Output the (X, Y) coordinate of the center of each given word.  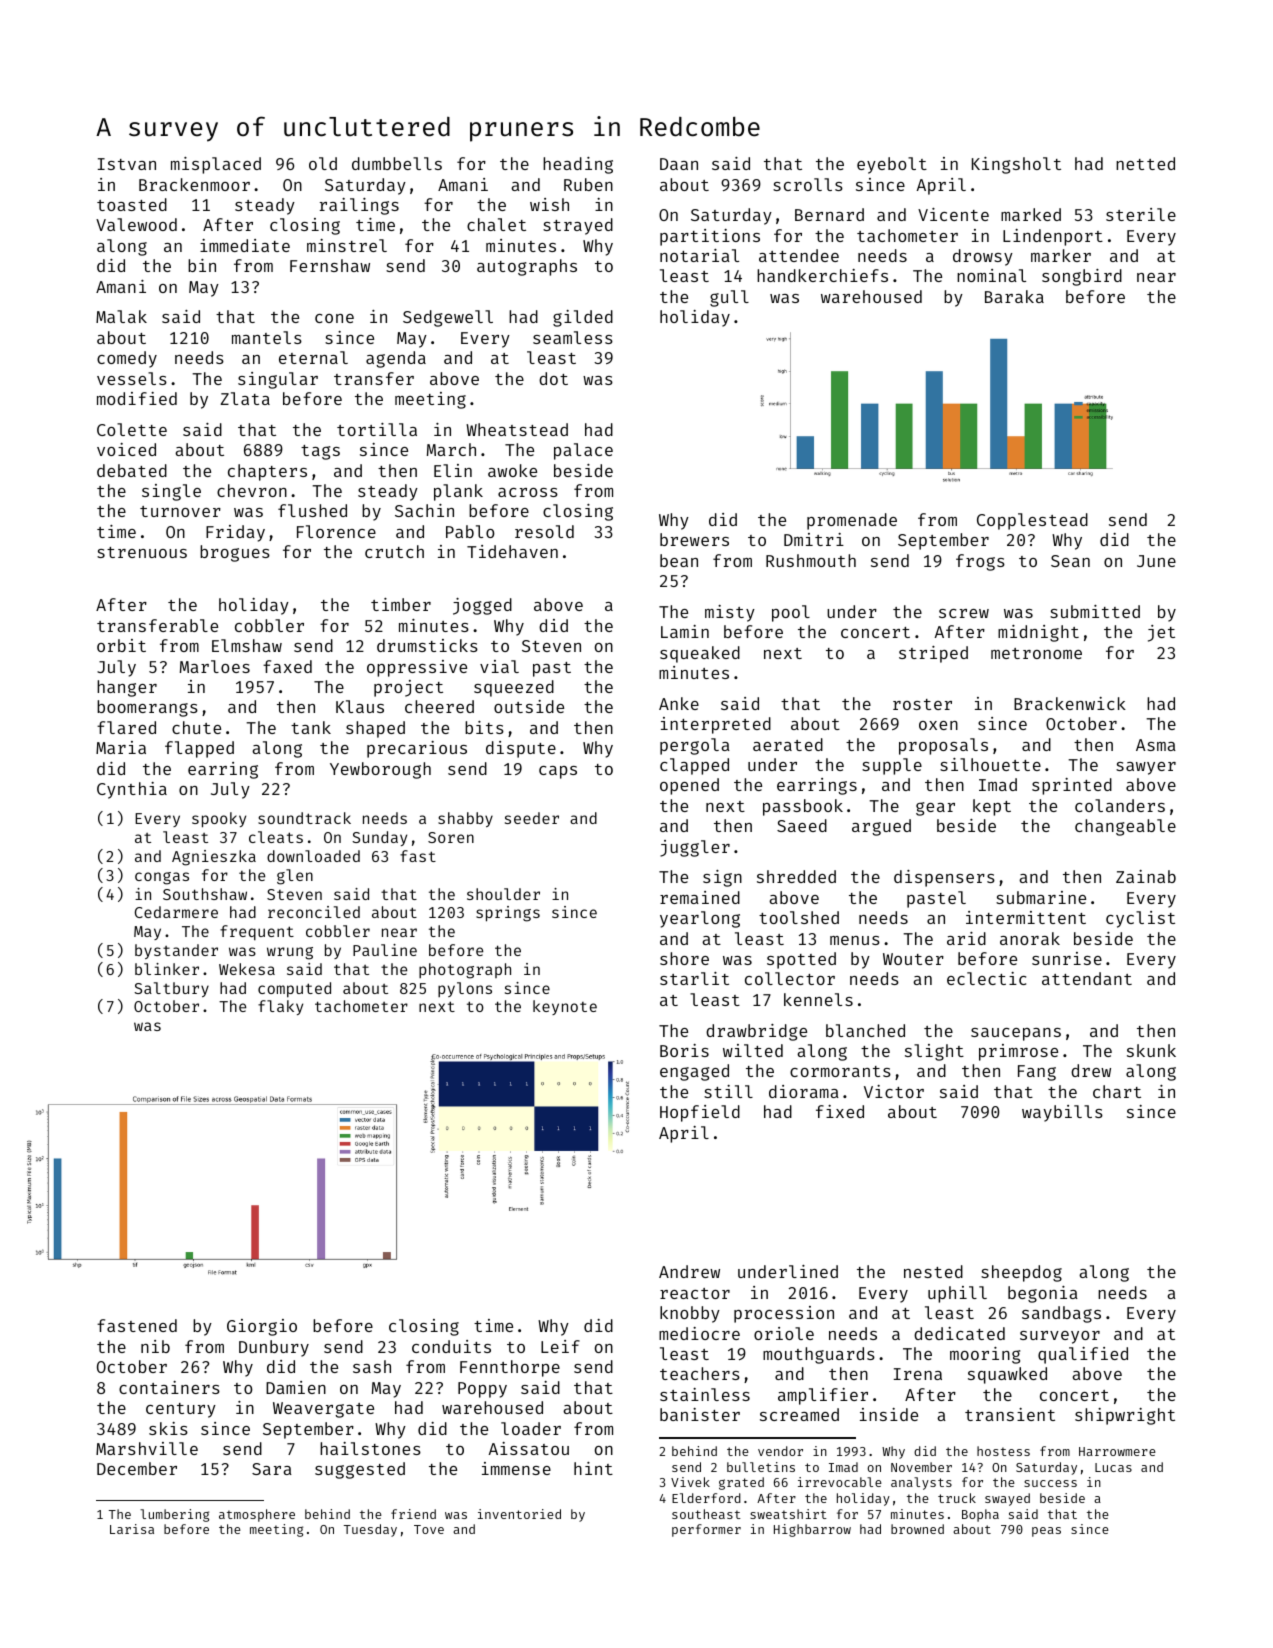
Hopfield (700, 1113)
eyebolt (892, 165)
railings (359, 206)
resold (544, 531)
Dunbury (274, 1348)
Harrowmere (1117, 1451)
